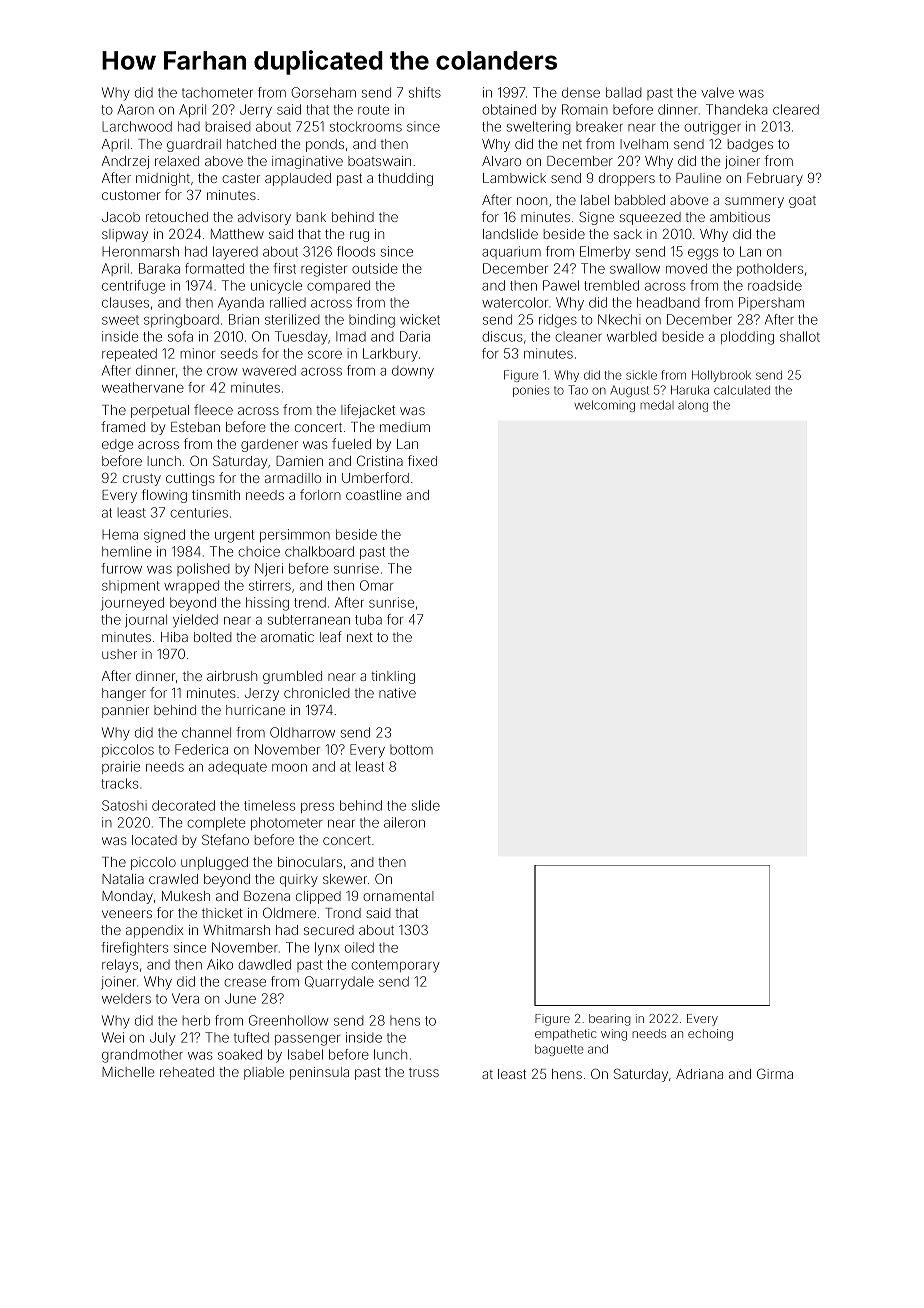 This document has width=924, height=1308. What do you see at coordinates (241, 178) in the document?
I see `caster` at bounding box center [241, 178].
